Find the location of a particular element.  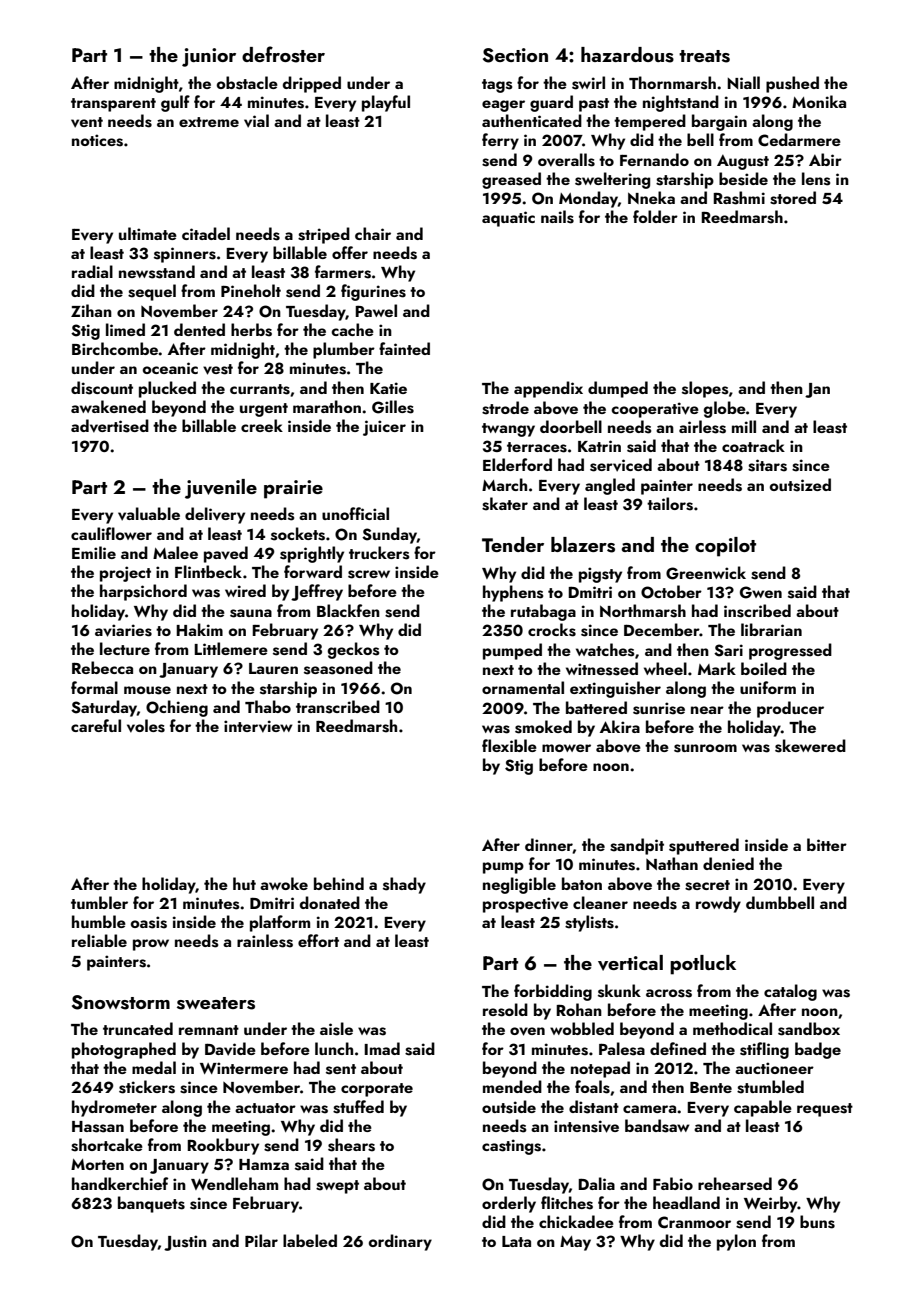

Malee is located at coordinates (175, 552).
